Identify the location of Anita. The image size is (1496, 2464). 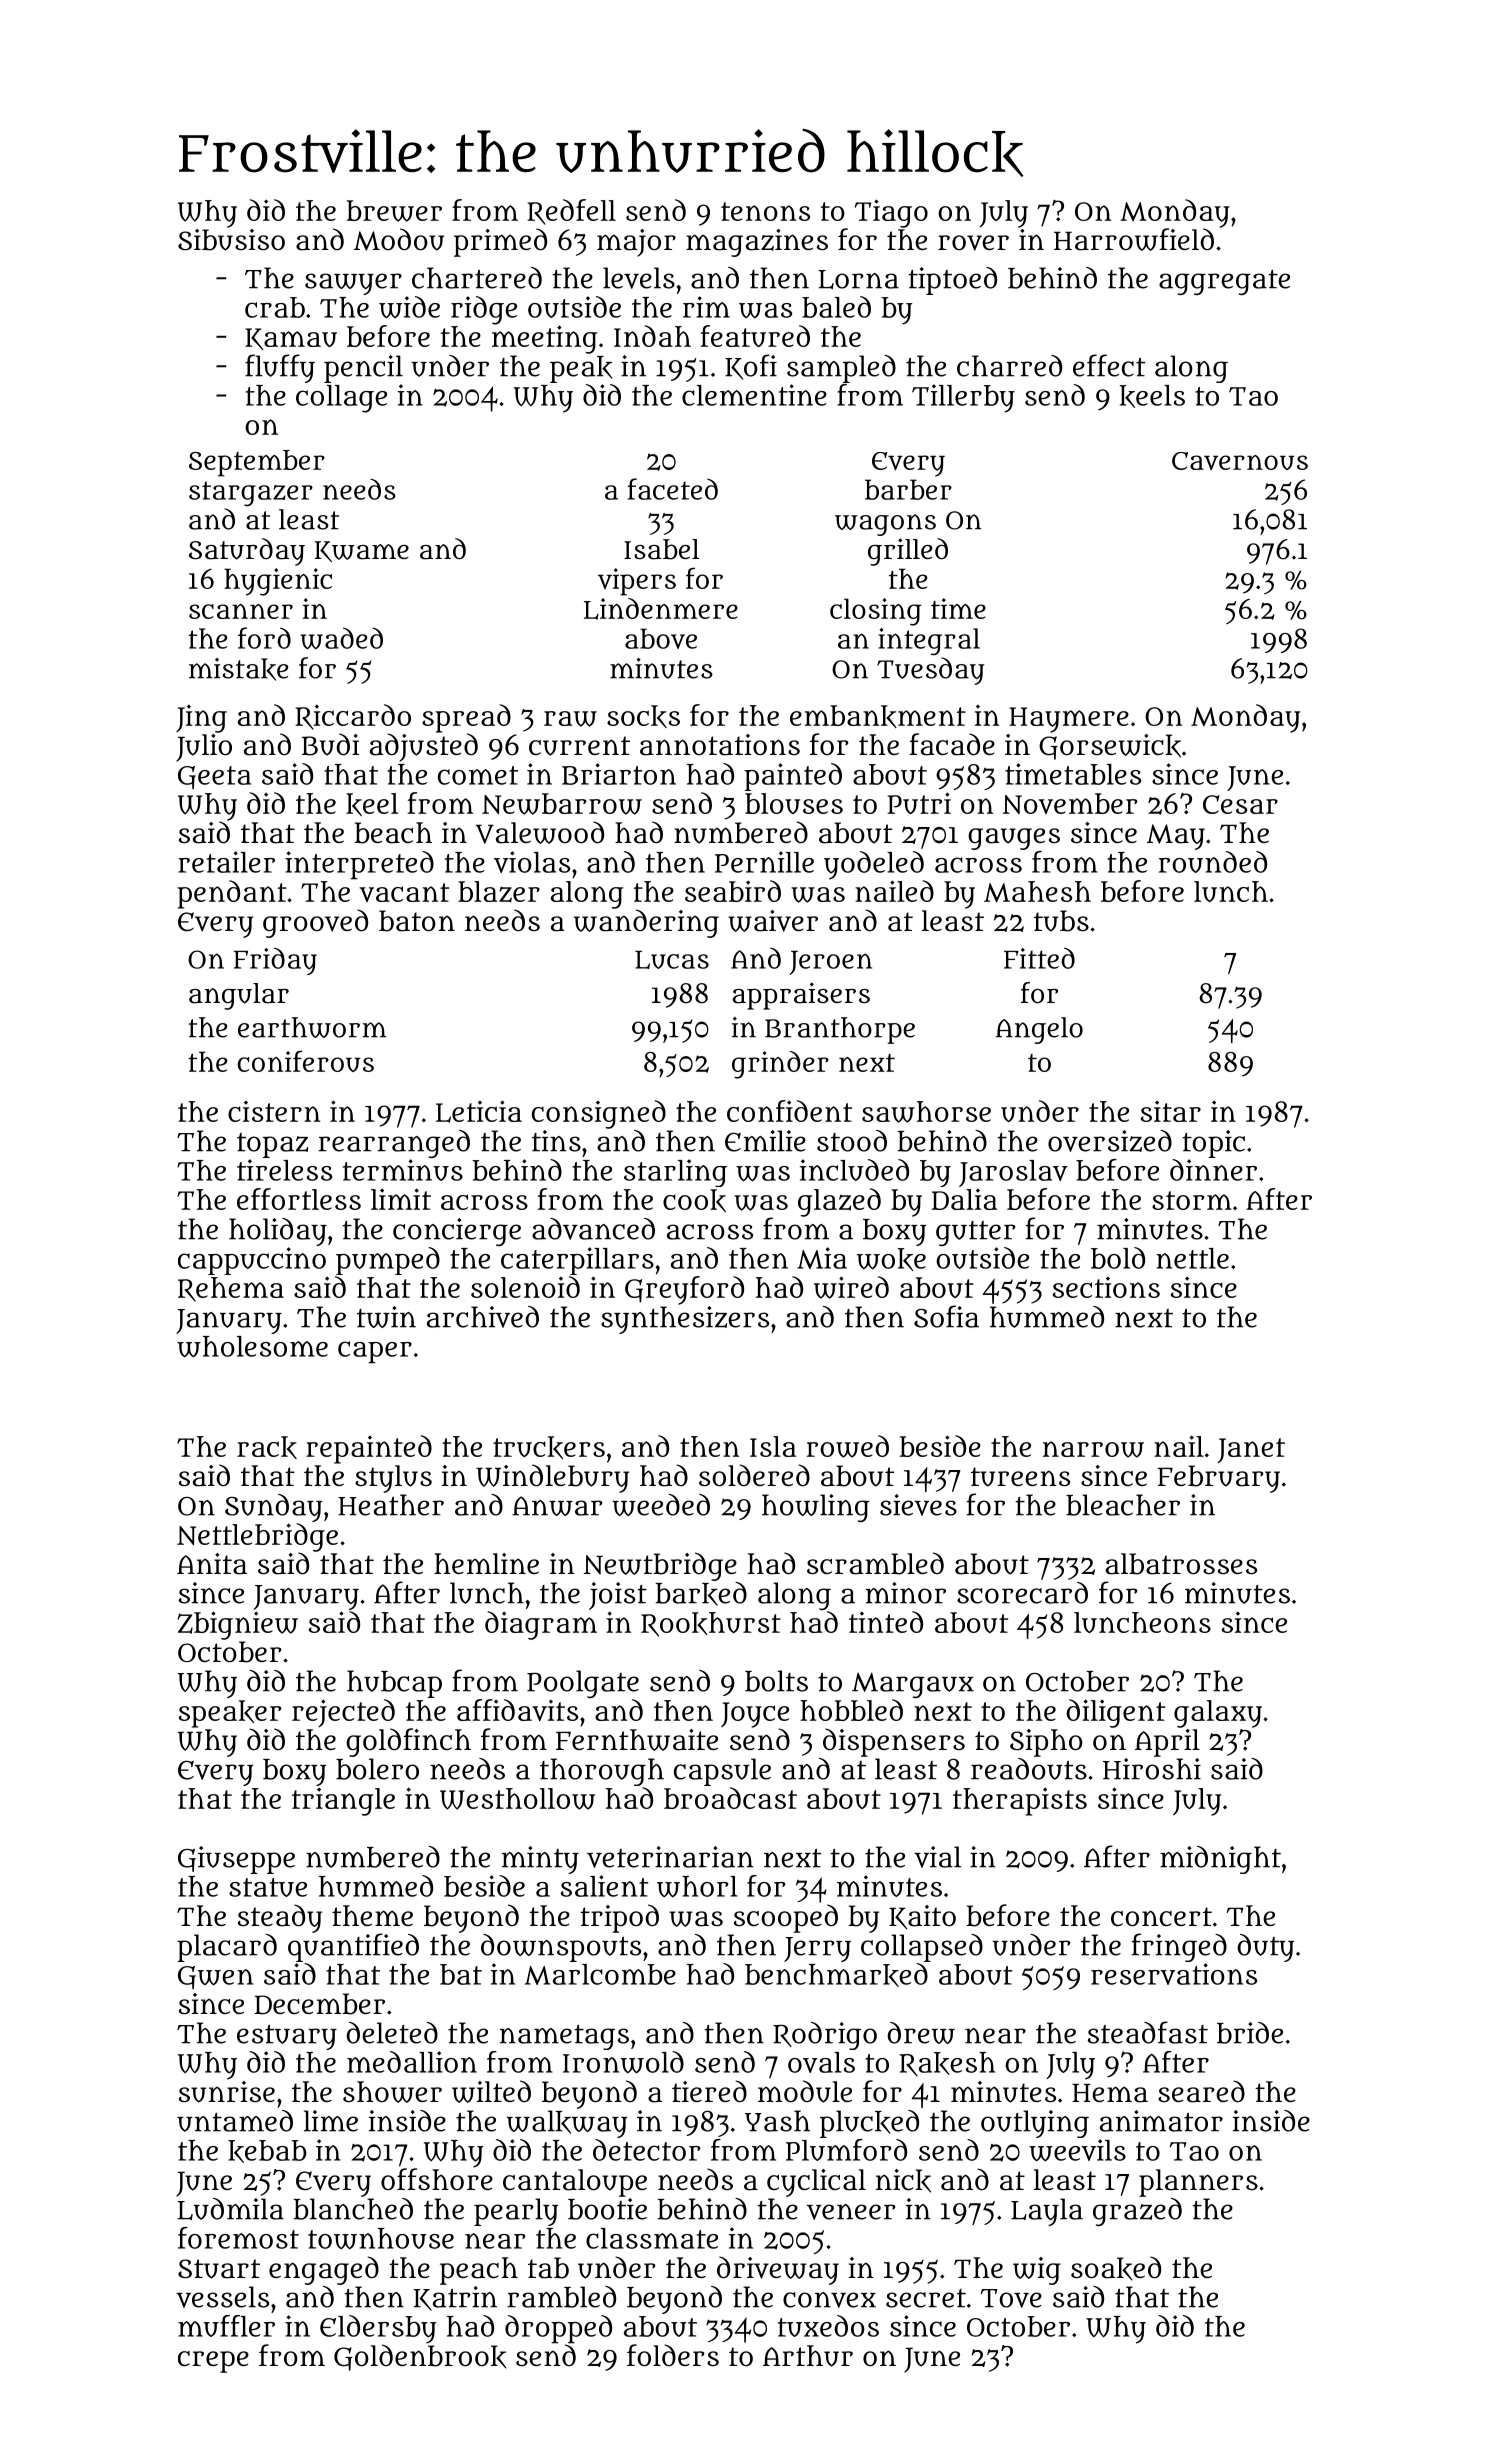
(212, 1564).
